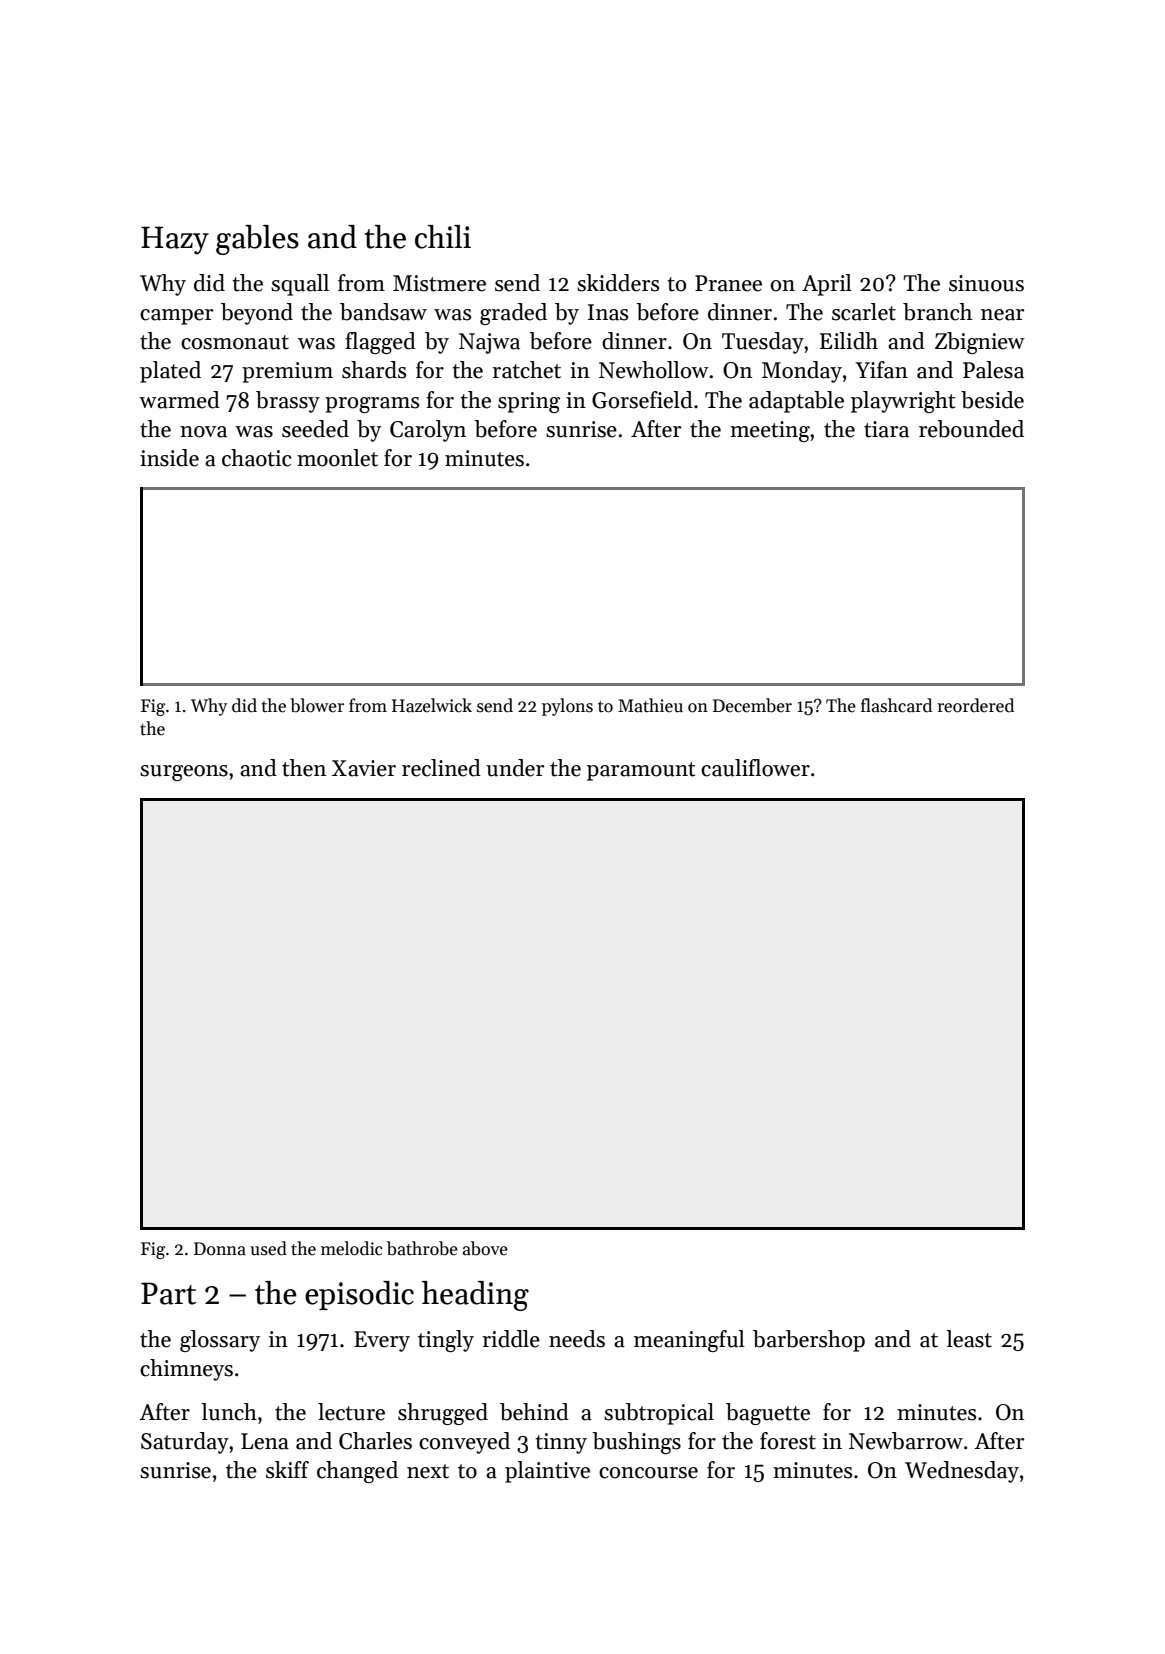 The image size is (1165, 1654). What do you see at coordinates (641, 771) in the page?
I see `paramount` at bounding box center [641, 771].
